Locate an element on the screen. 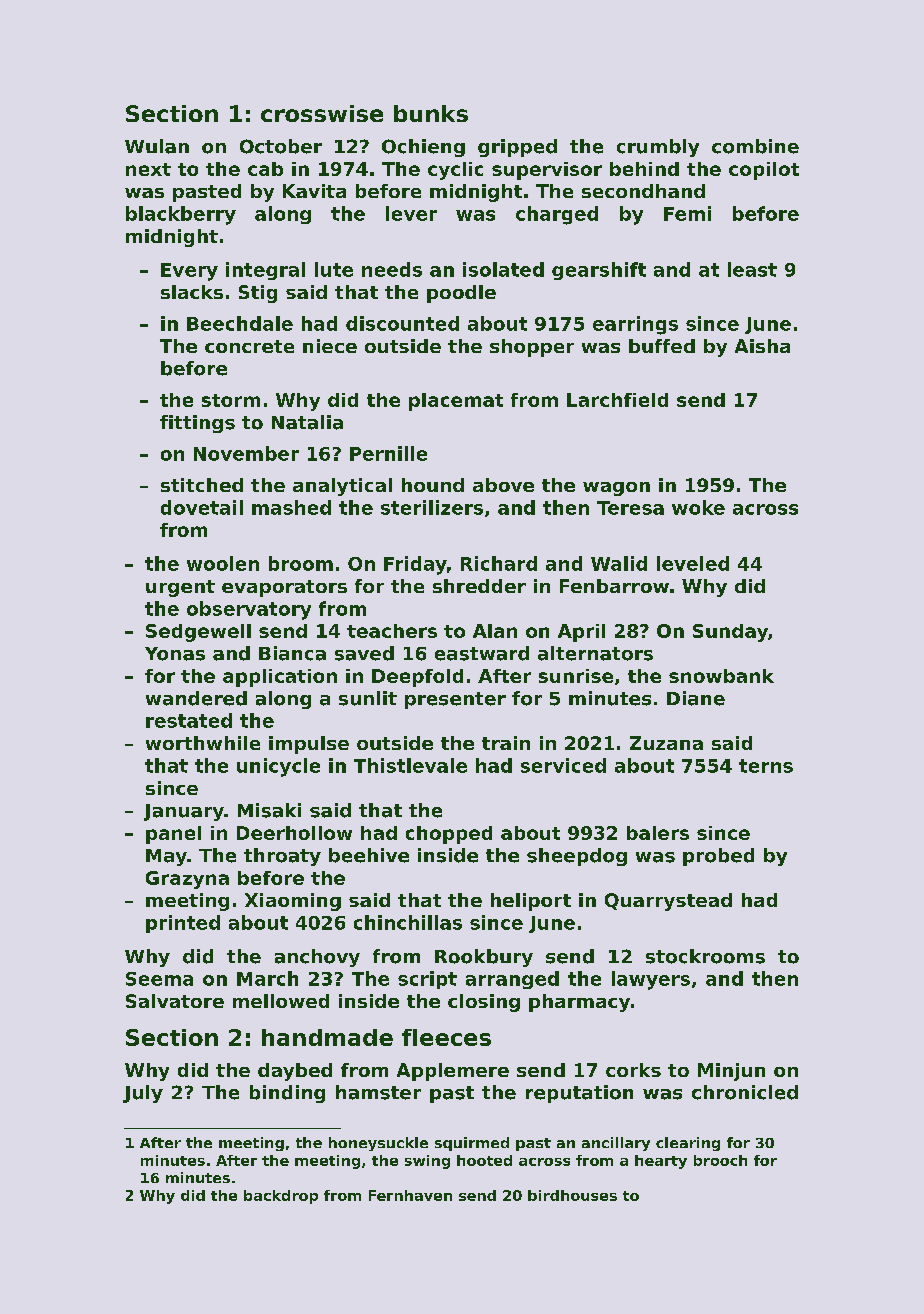 This screenshot has width=924, height=1314. Fenbarrow is located at coordinates (614, 586).
